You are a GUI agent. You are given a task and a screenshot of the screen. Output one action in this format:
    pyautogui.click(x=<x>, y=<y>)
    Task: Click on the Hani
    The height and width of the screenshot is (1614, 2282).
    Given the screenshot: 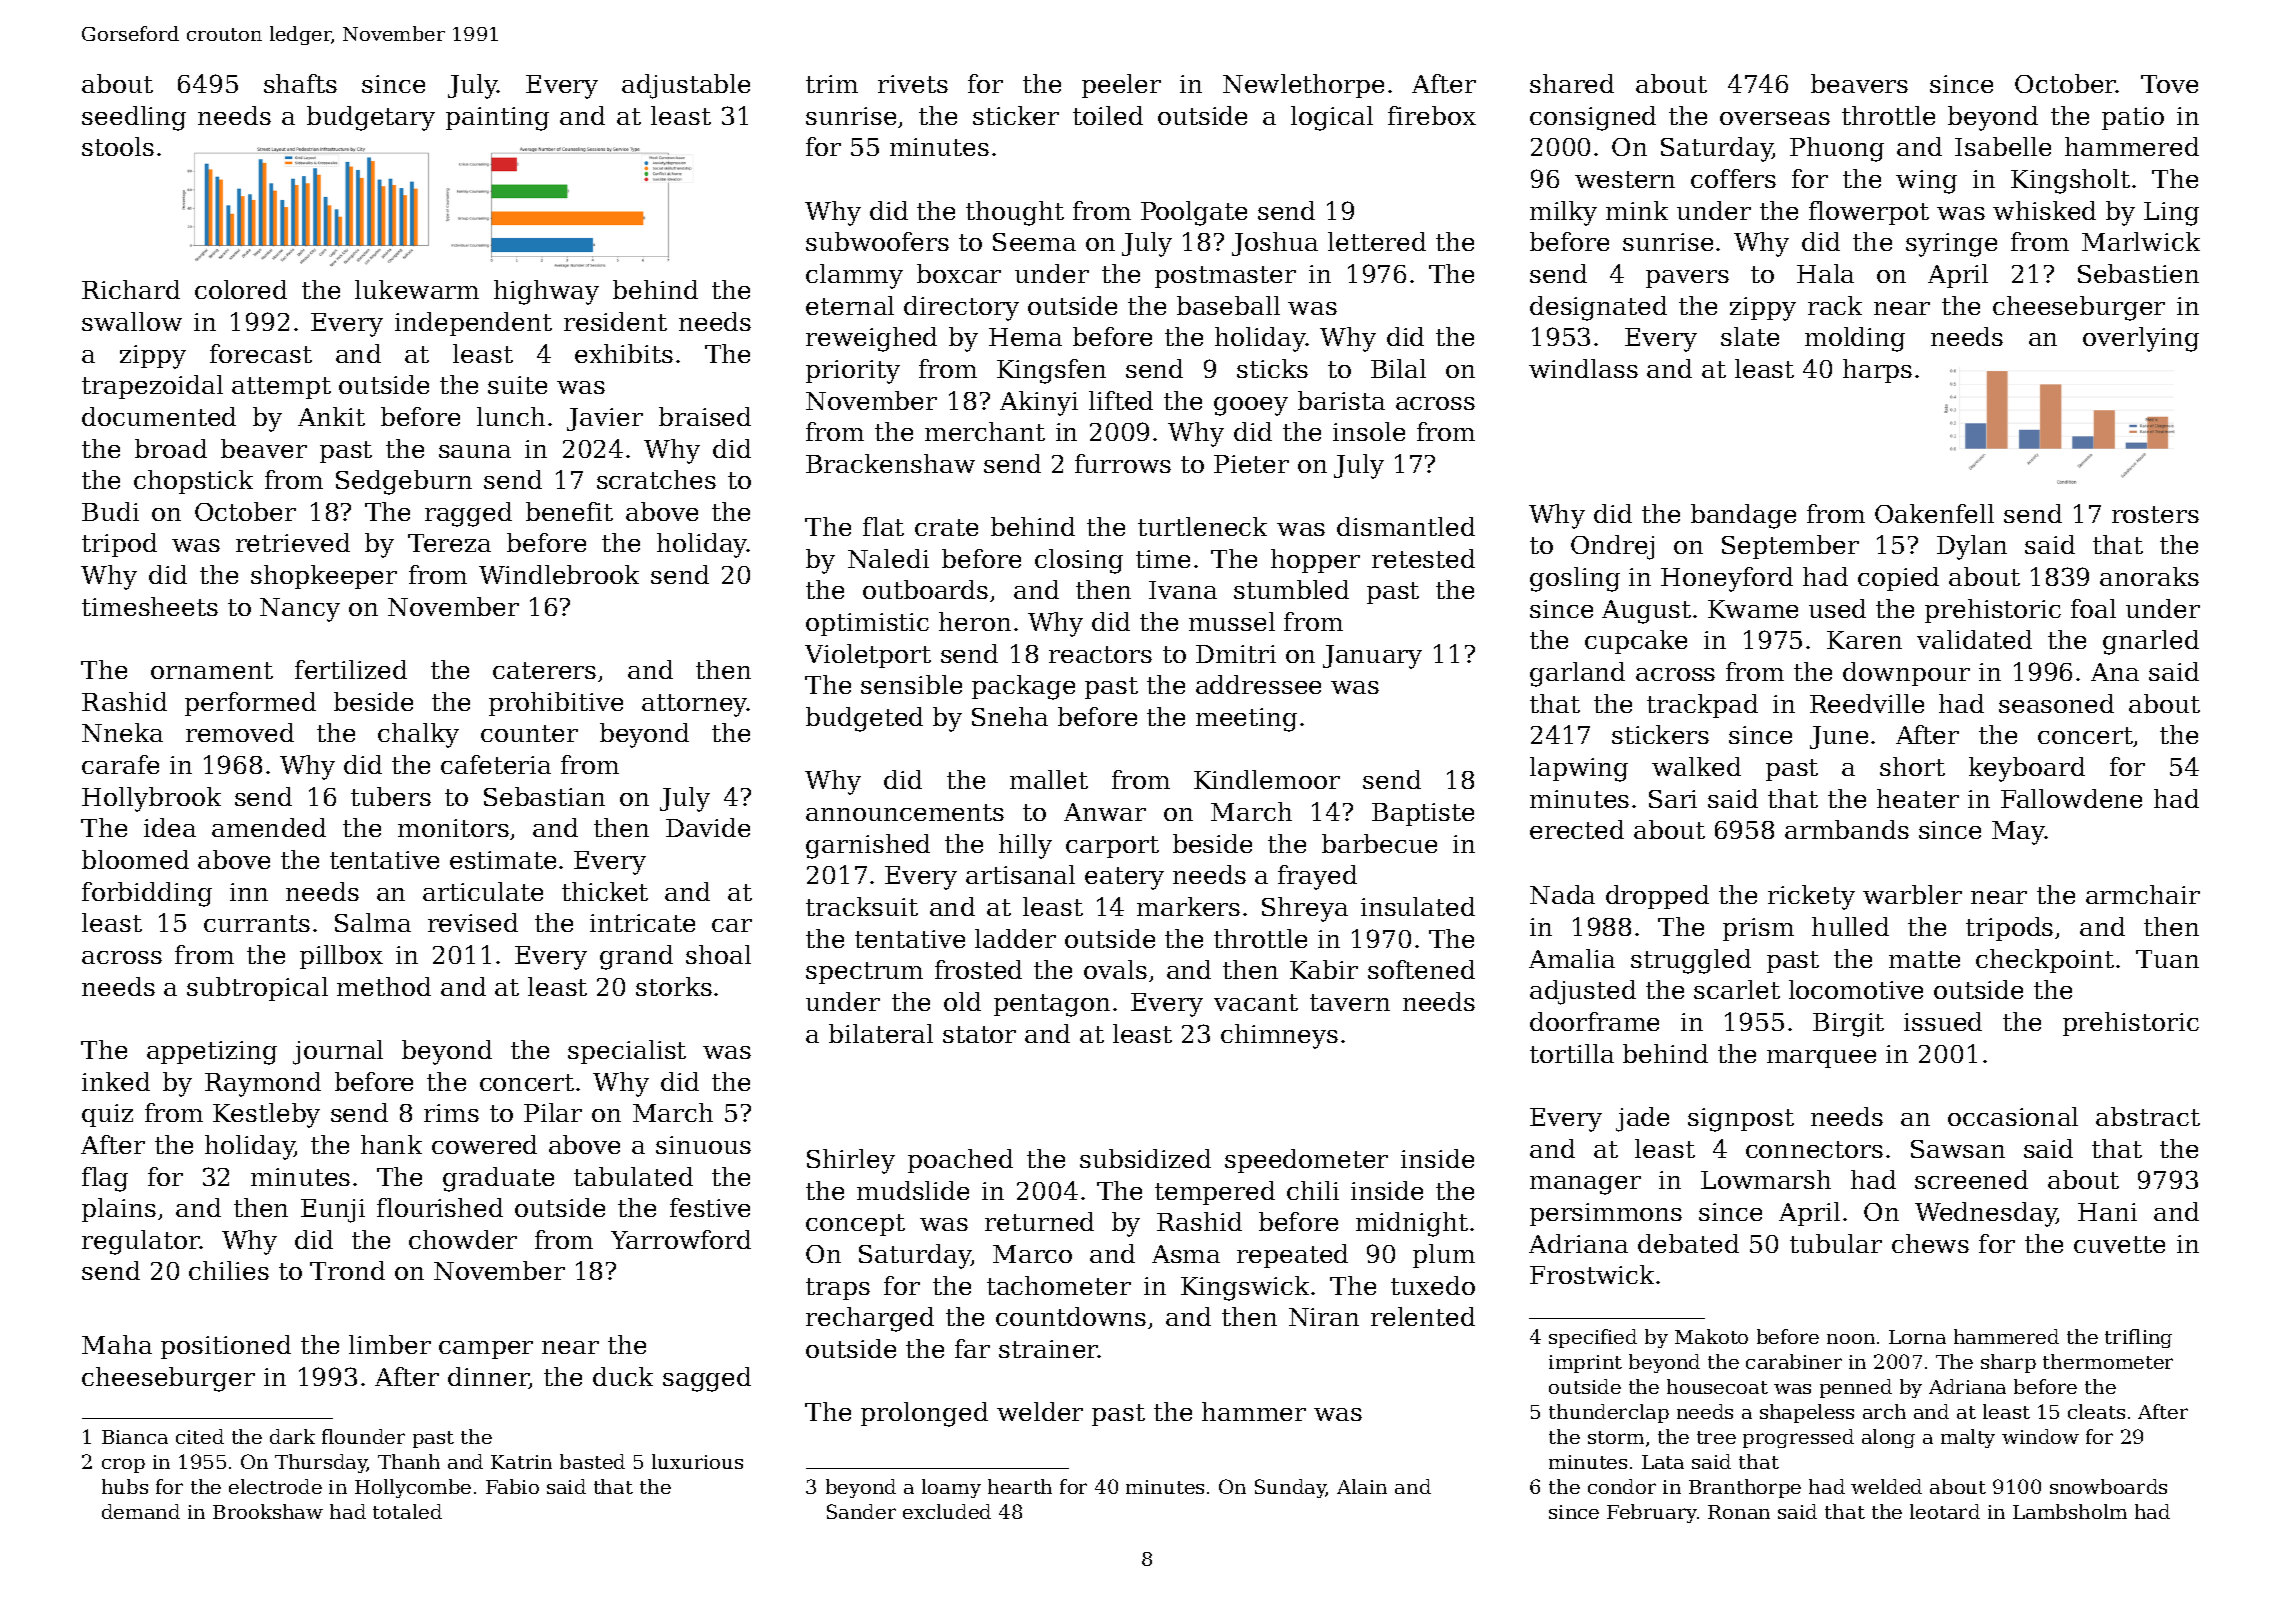 What is the action you would take?
    pyautogui.click(x=2107, y=1212)
